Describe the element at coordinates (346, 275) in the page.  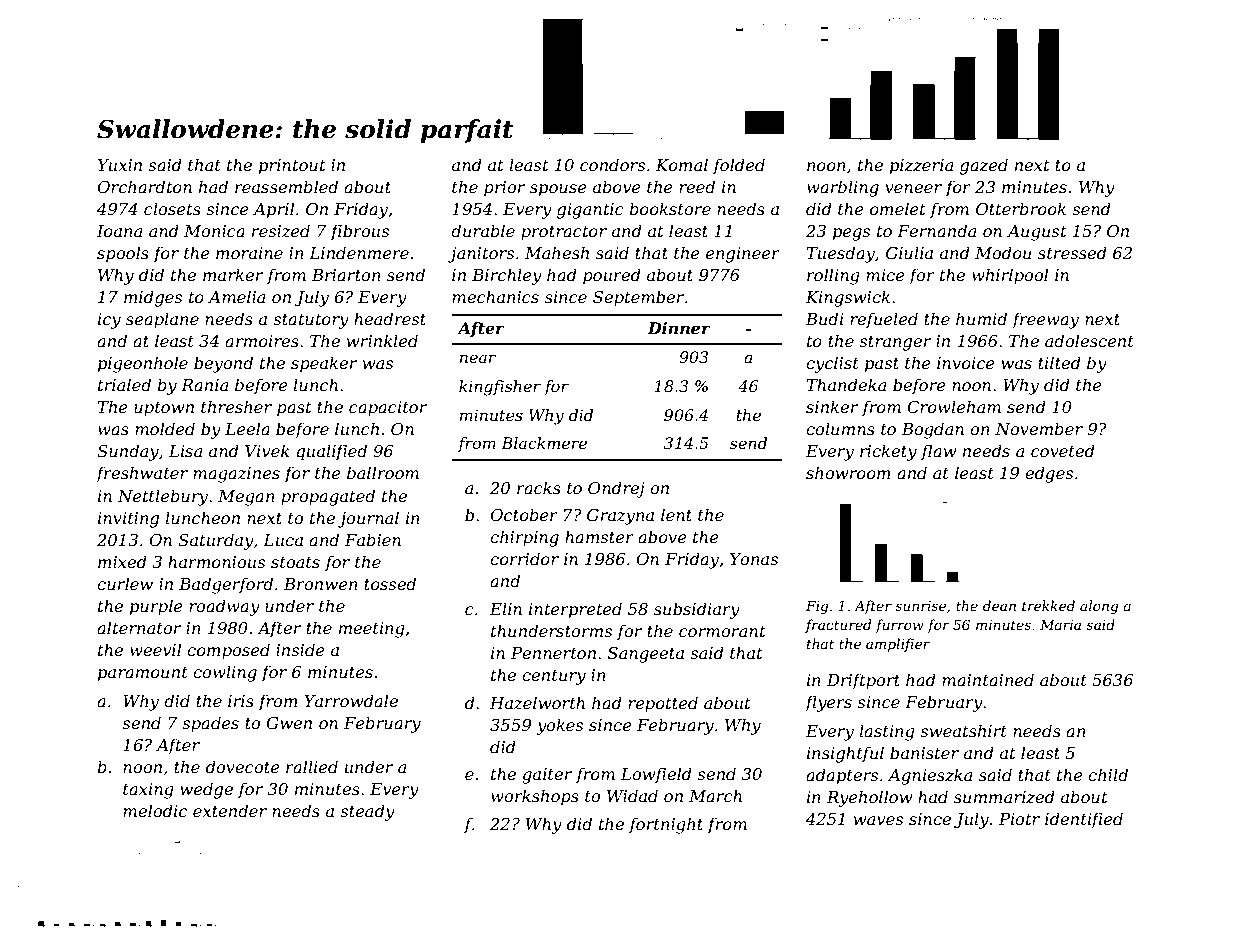
I see `Briarton` at that location.
